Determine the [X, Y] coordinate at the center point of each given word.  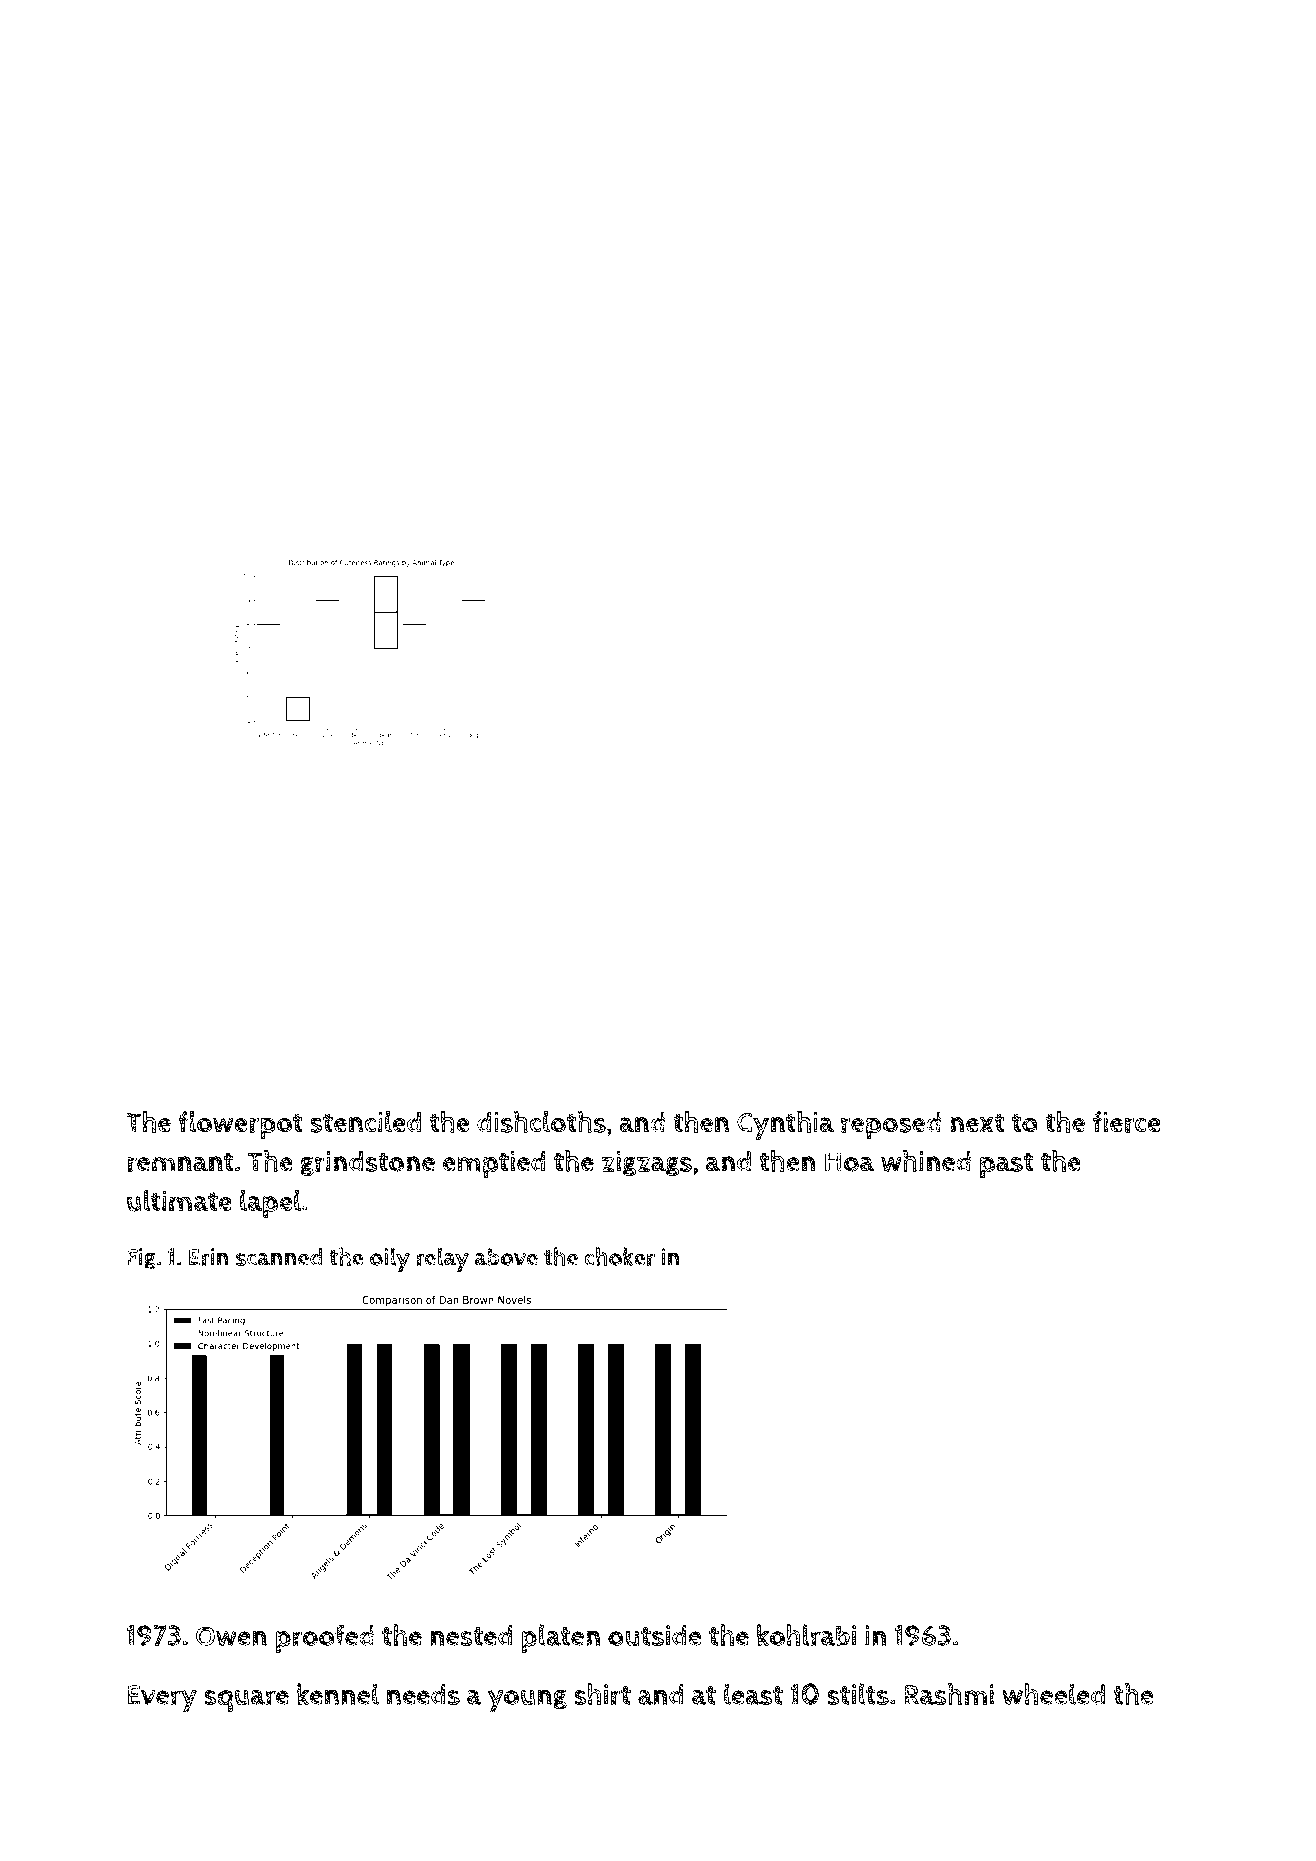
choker [620, 1256]
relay [442, 1259]
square [246, 1701]
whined [926, 1161]
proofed [325, 1638]
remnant [180, 1162]
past [1007, 1166]
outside [654, 1636]
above [506, 1257]
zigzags [646, 1163]
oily [390, 1259]
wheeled [1053, 1694]
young [527, 1701]
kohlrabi [806, 1635]
